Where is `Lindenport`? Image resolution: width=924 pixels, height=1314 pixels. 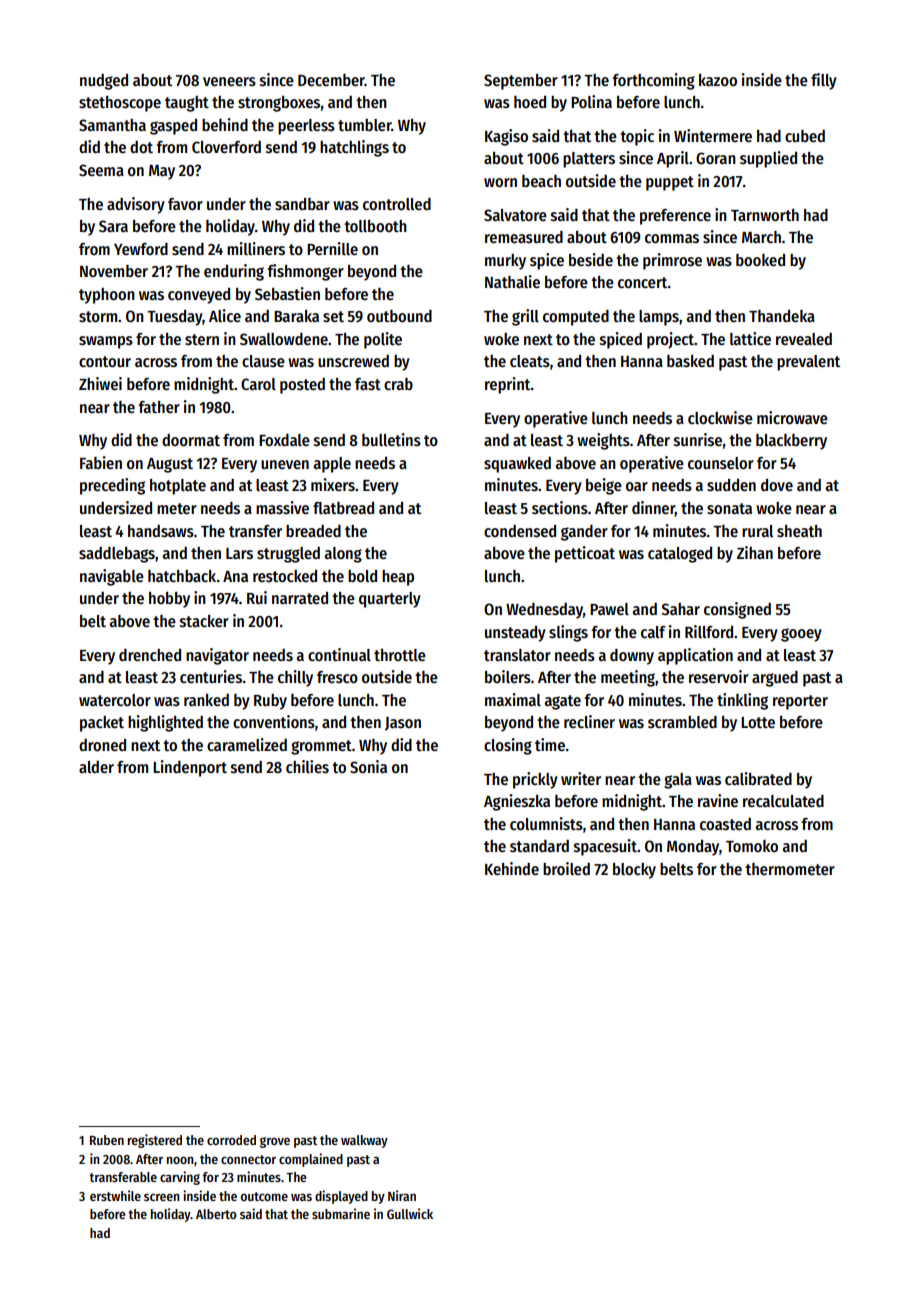
Lindenport is located at coordinates (190, 768).
